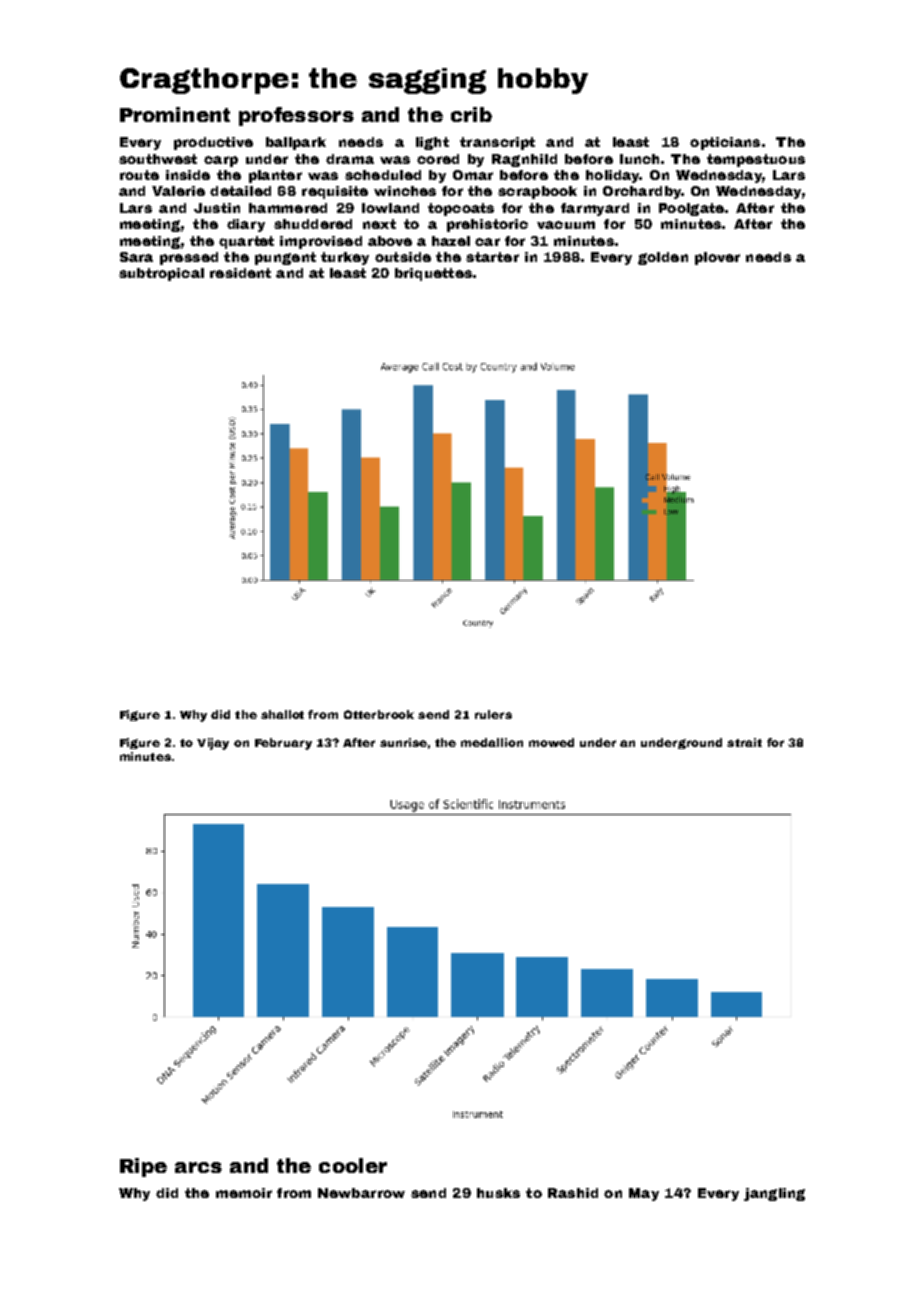 This screenshot has width=924, height=1314. I want to click on jangling, so click(774, 1194).
